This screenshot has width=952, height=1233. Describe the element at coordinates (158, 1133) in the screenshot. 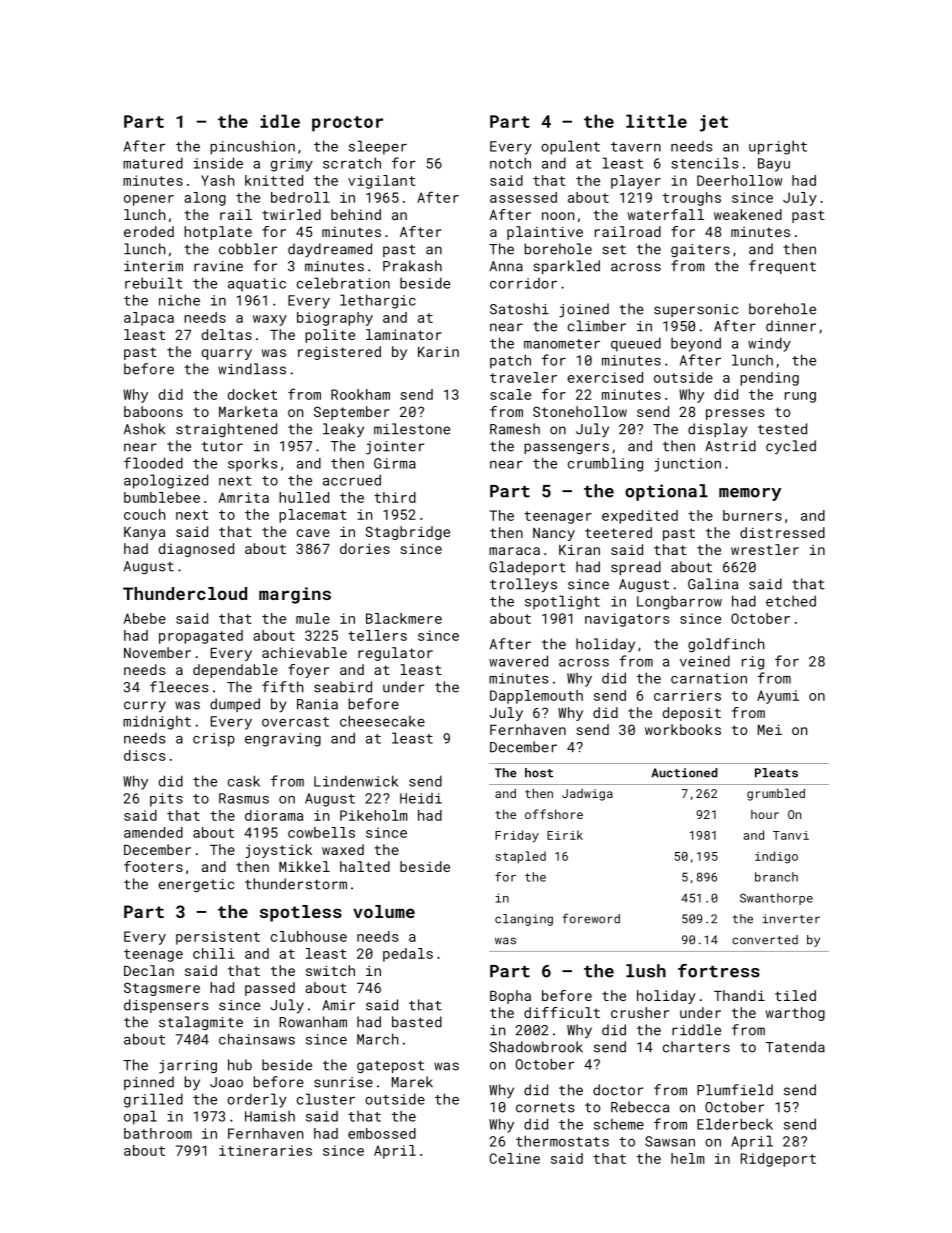

I see `bathroom` at that location.
